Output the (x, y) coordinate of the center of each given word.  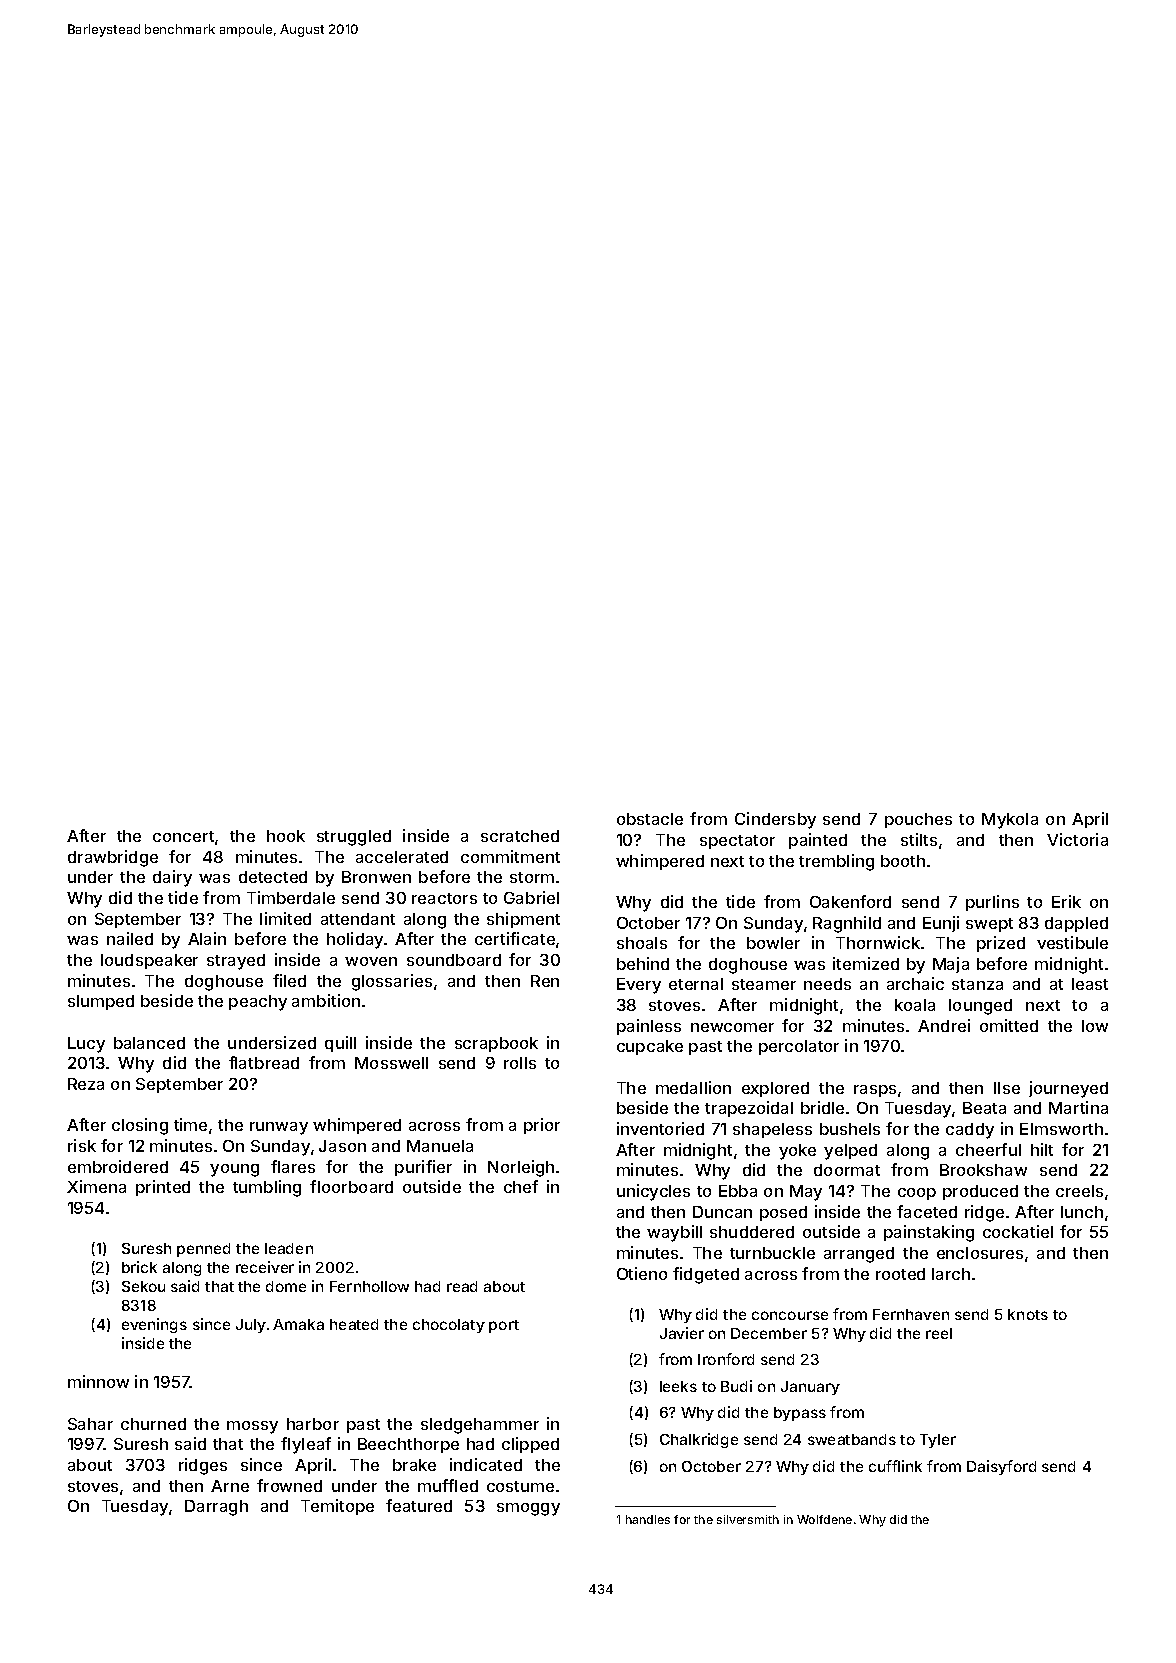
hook (286, 836)
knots (1028, 1314)
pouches (918, 820)
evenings (154, 1325)
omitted (1009, 1025)
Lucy (86, 1045)
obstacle (650, 819)
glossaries (392, 982)
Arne (230, 1486)
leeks (678, 1386)
